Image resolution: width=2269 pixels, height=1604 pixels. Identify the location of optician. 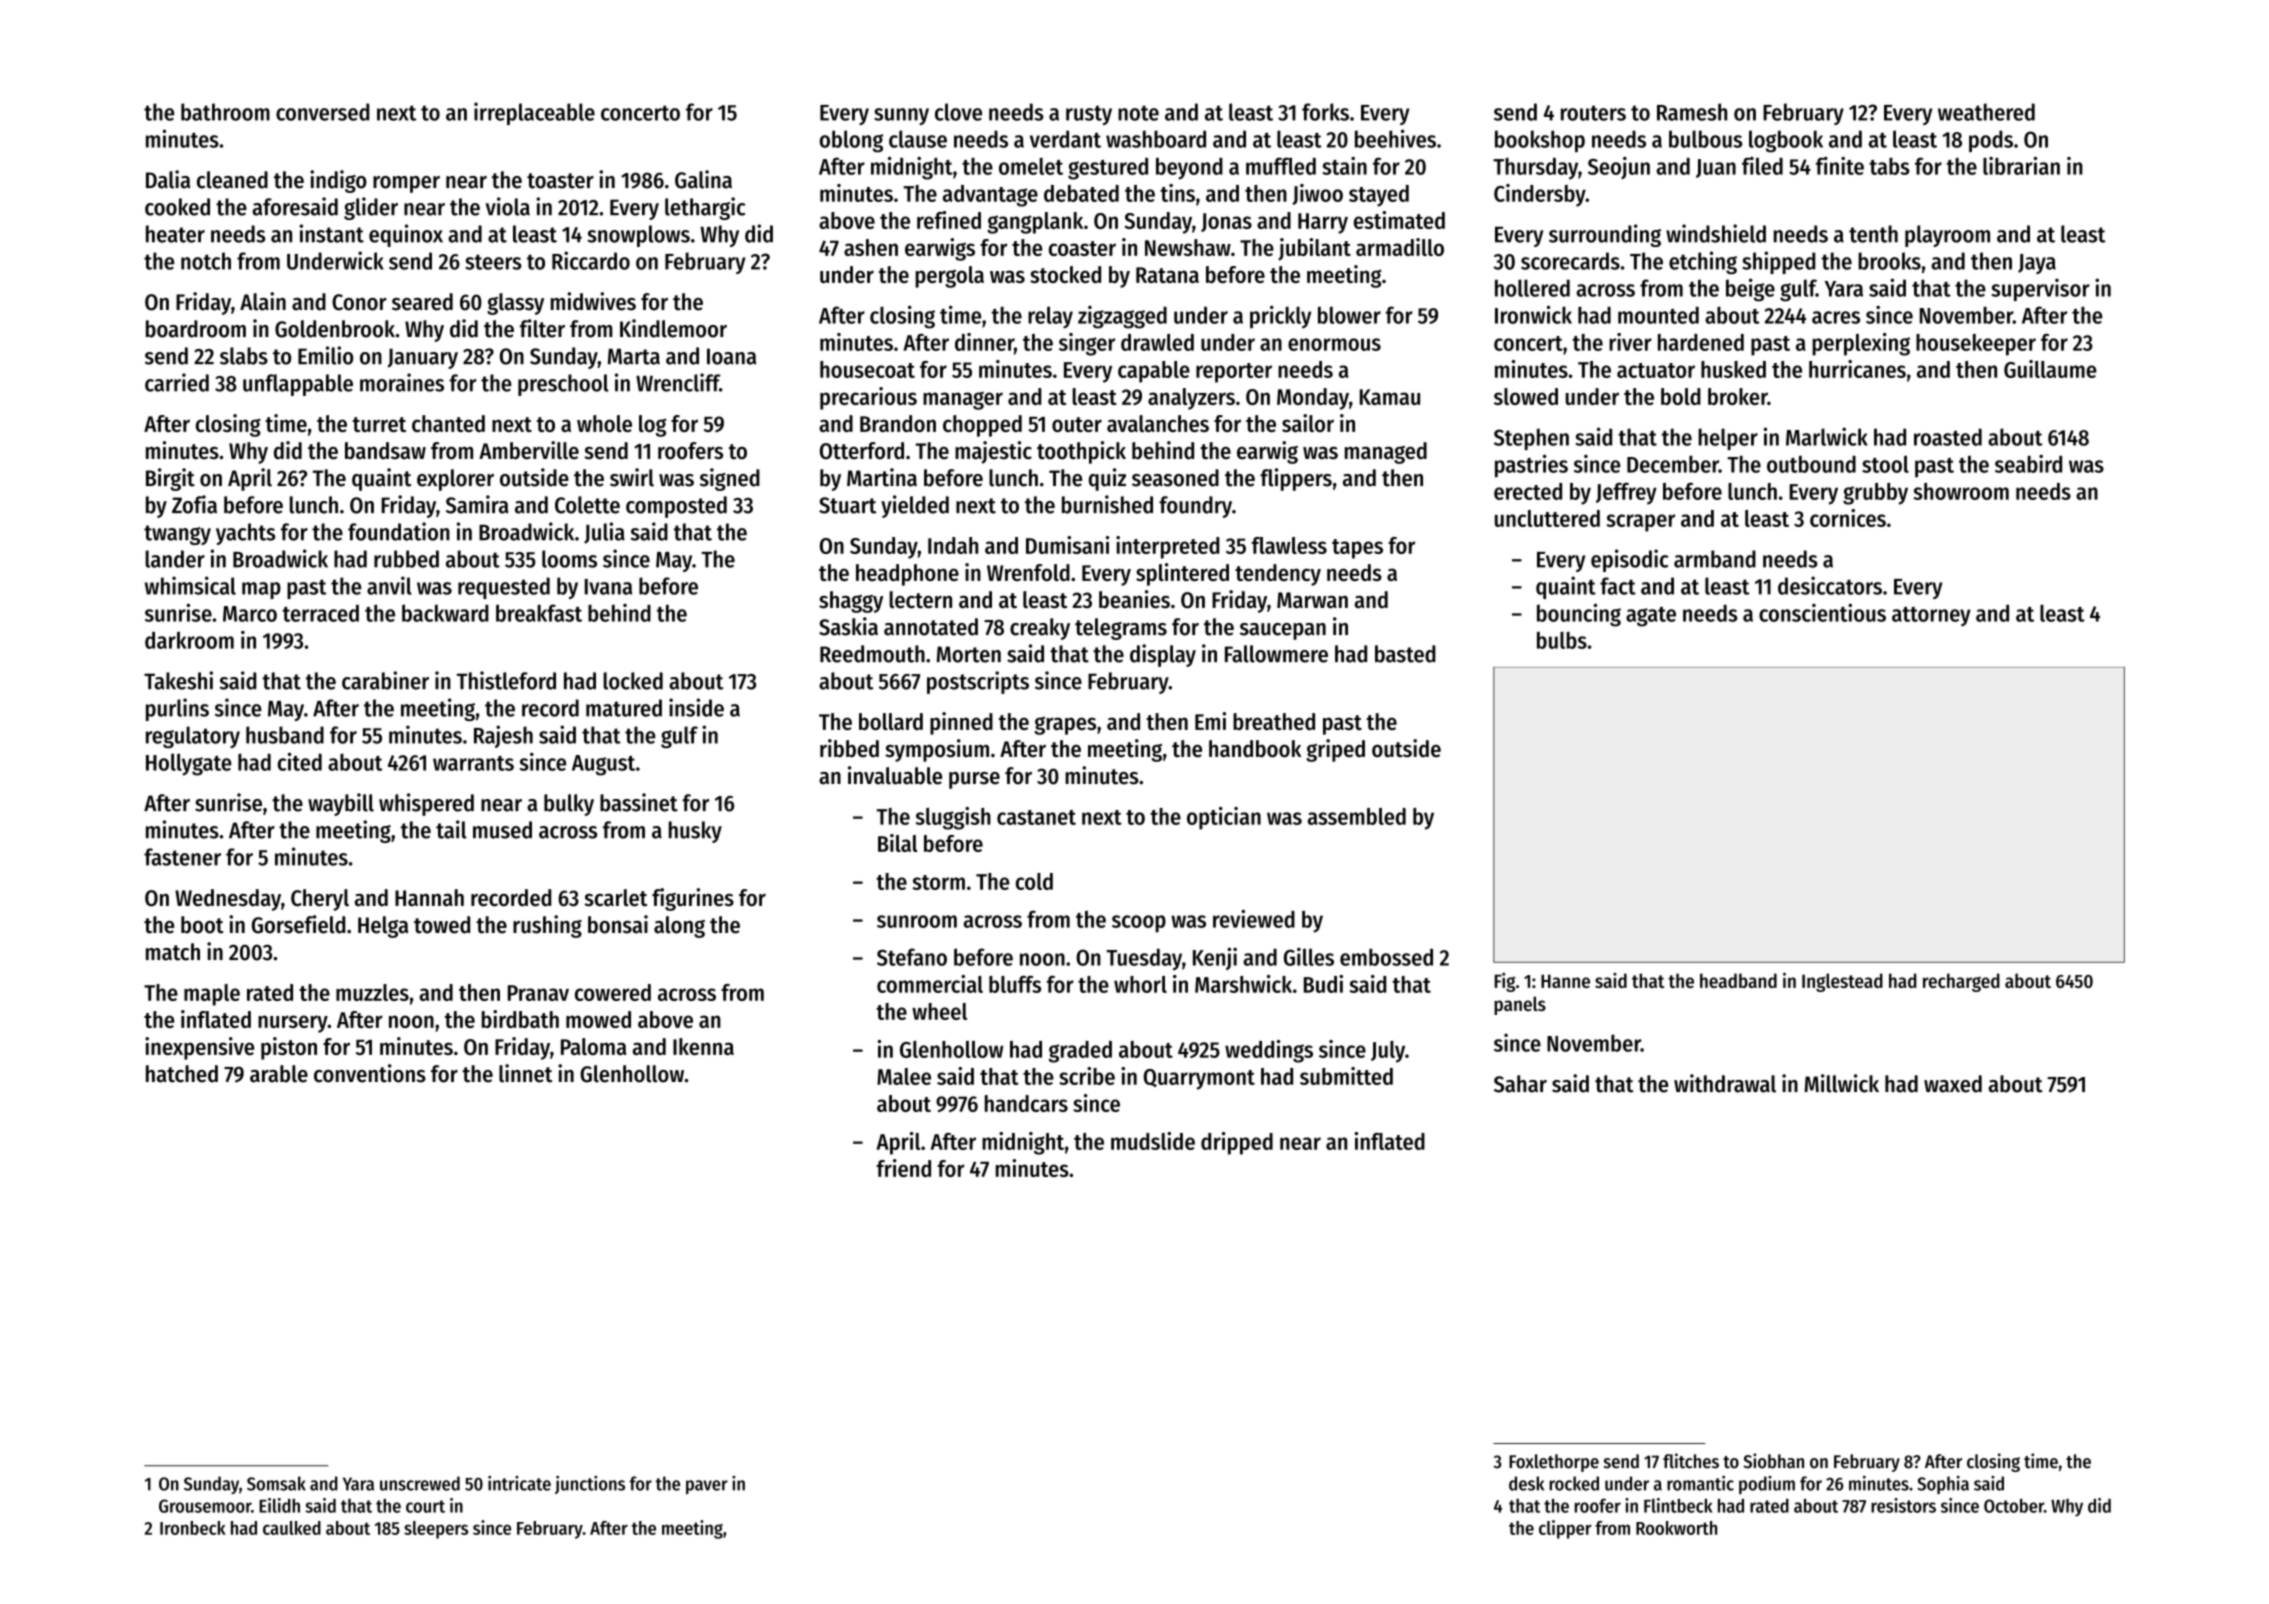
(1224, 818).
